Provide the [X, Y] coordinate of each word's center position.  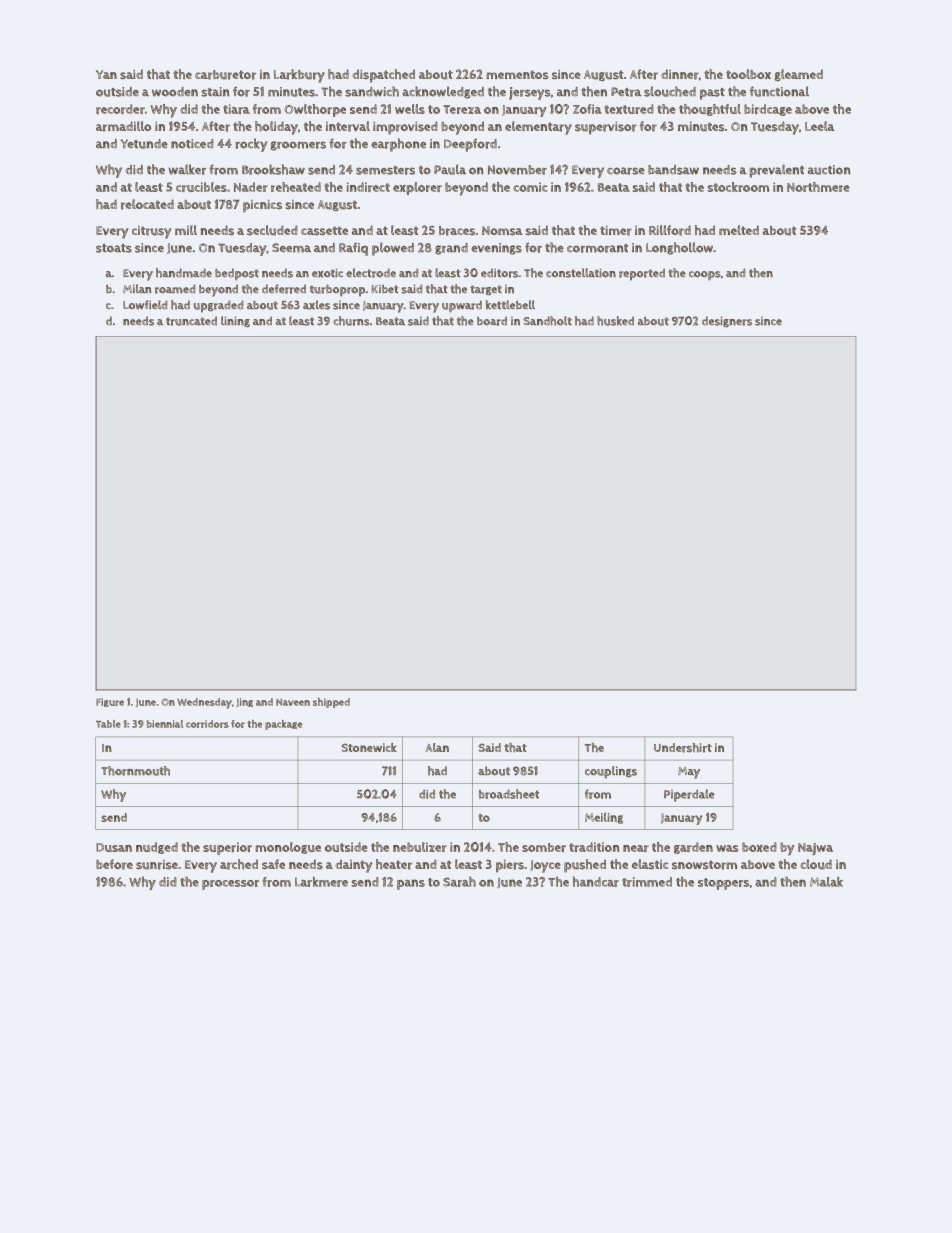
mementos [517, 75]
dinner [680, 74]
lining [235, 321]
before [114, 864]
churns [351, 321]
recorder [120, 109]
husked [615, 321]
